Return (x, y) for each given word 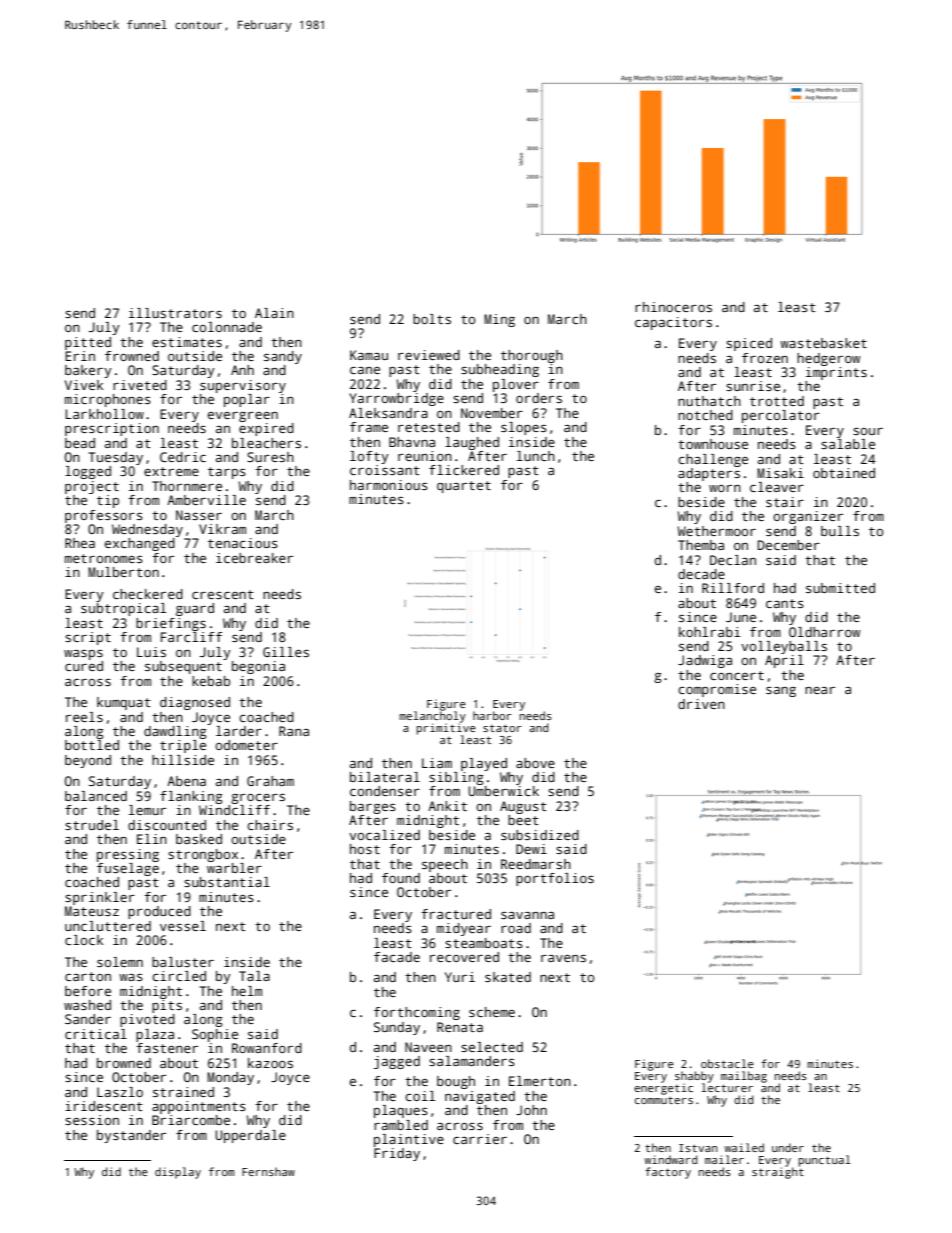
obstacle (727, 1063)
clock (84, 940)
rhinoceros (673, 307)
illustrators (175, 313)
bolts (432, 319)
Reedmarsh (536, 864)
